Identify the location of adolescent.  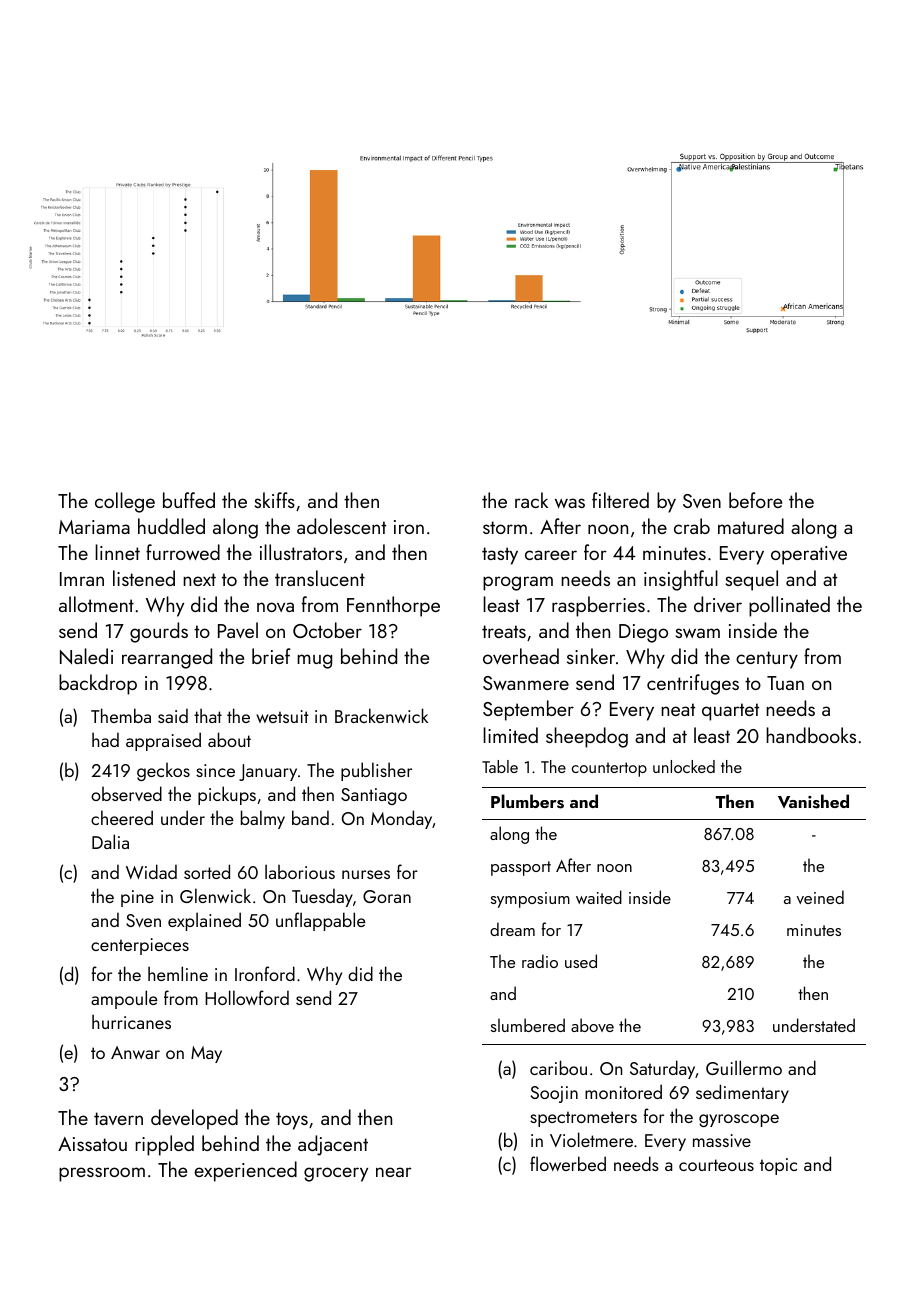
(341, 526).
